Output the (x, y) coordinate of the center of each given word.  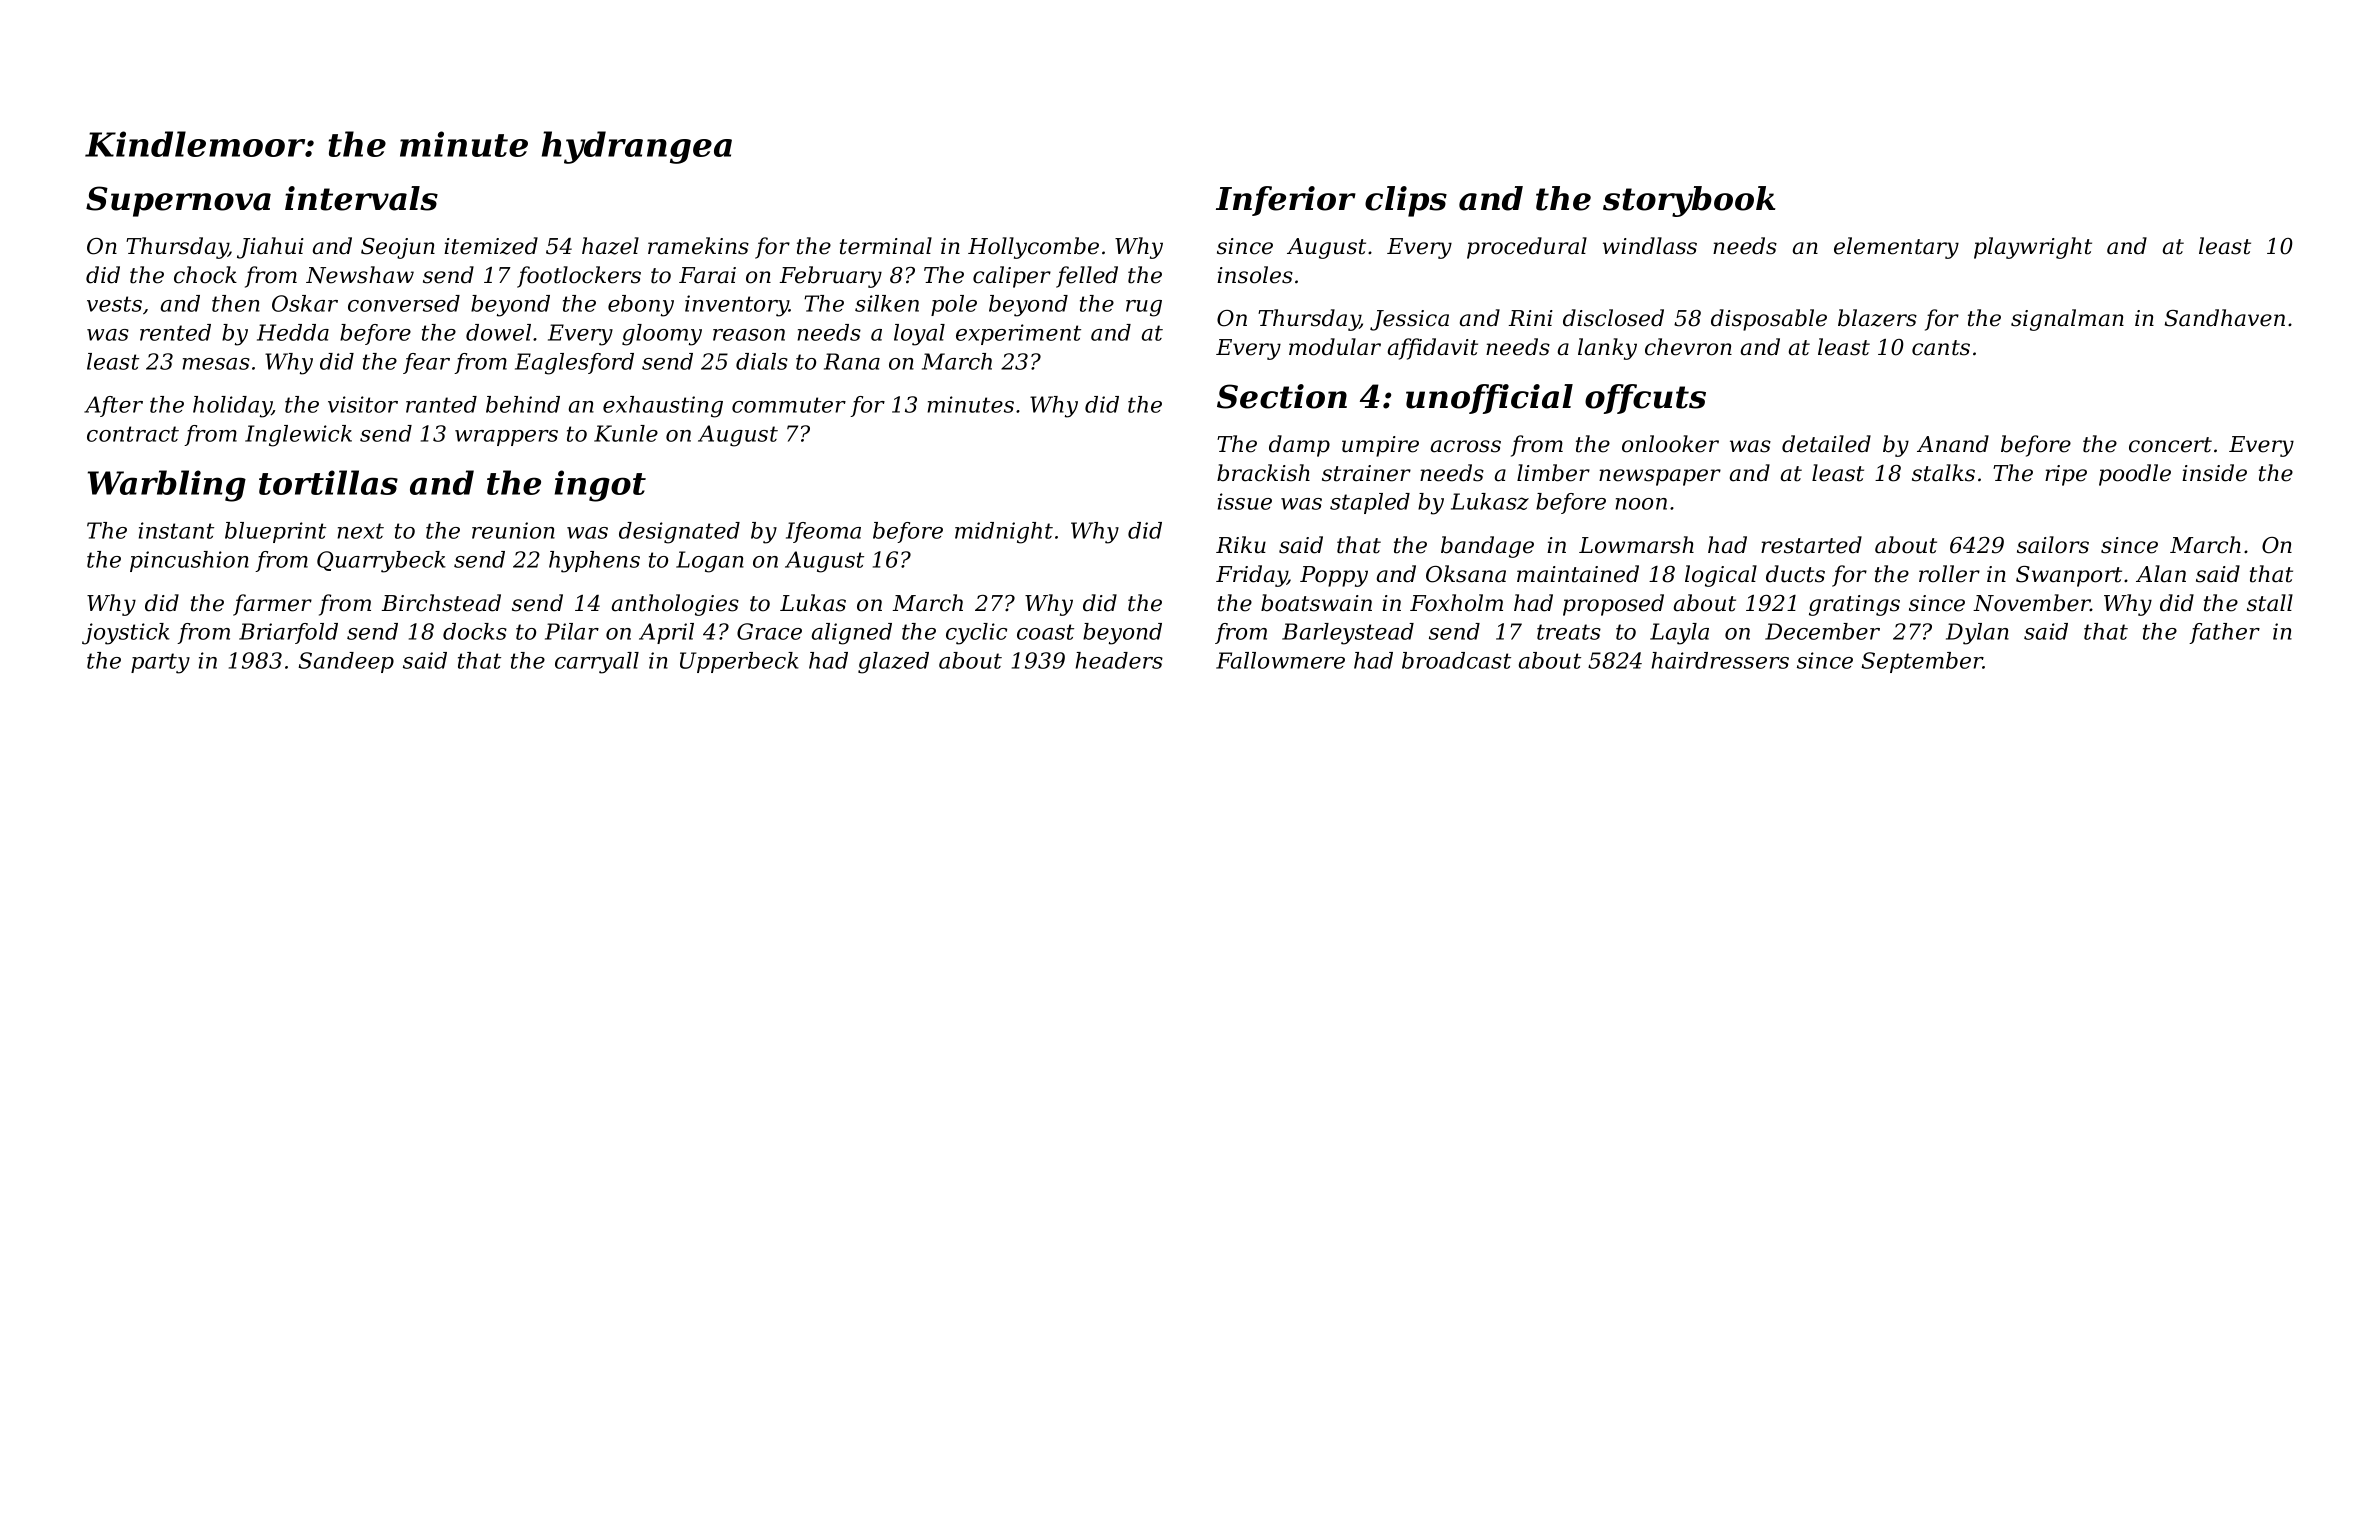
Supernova (178, 201)
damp (1299, 446)
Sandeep (346, 662)
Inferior (1286, 201)
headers (1119, 660)
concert (2170, 445)
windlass (1650, 246)
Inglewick (298, 436)
